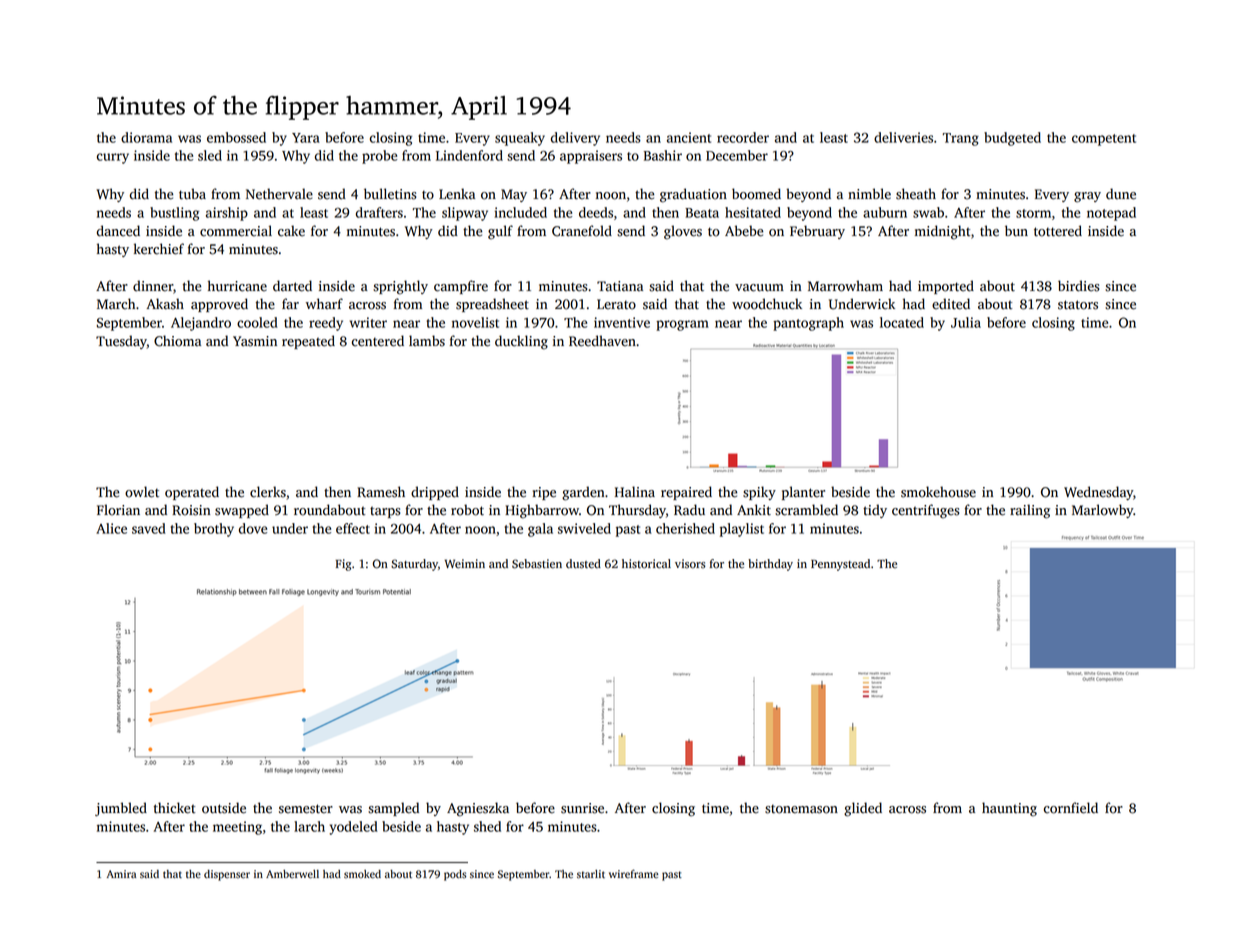 The height and width of the document is (952, 1233). I want to click on sheath, so click(916, 194).
